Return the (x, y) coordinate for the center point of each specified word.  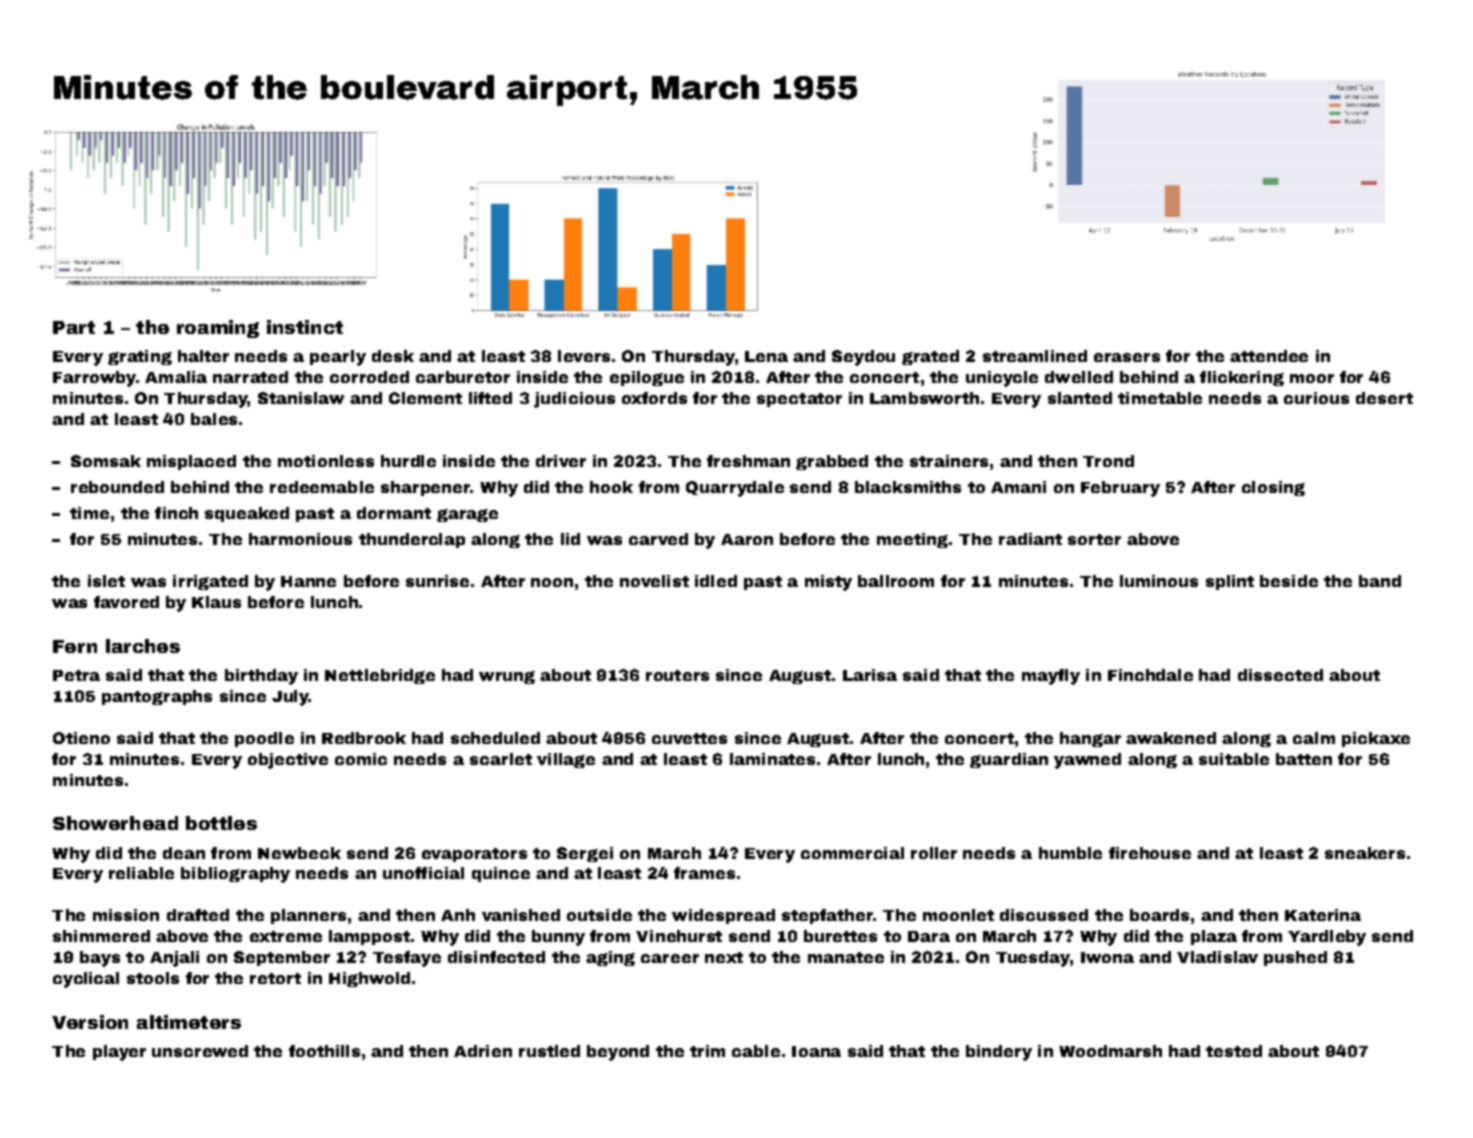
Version (90, 1022)
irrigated (210, 582)
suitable (1234, 759)
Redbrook (364, 738)
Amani (1018, 487)
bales (214, 419)
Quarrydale (735, 489)
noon (552, 582)
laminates (772, 759)
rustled (549, 1051)
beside (1289, 581)
